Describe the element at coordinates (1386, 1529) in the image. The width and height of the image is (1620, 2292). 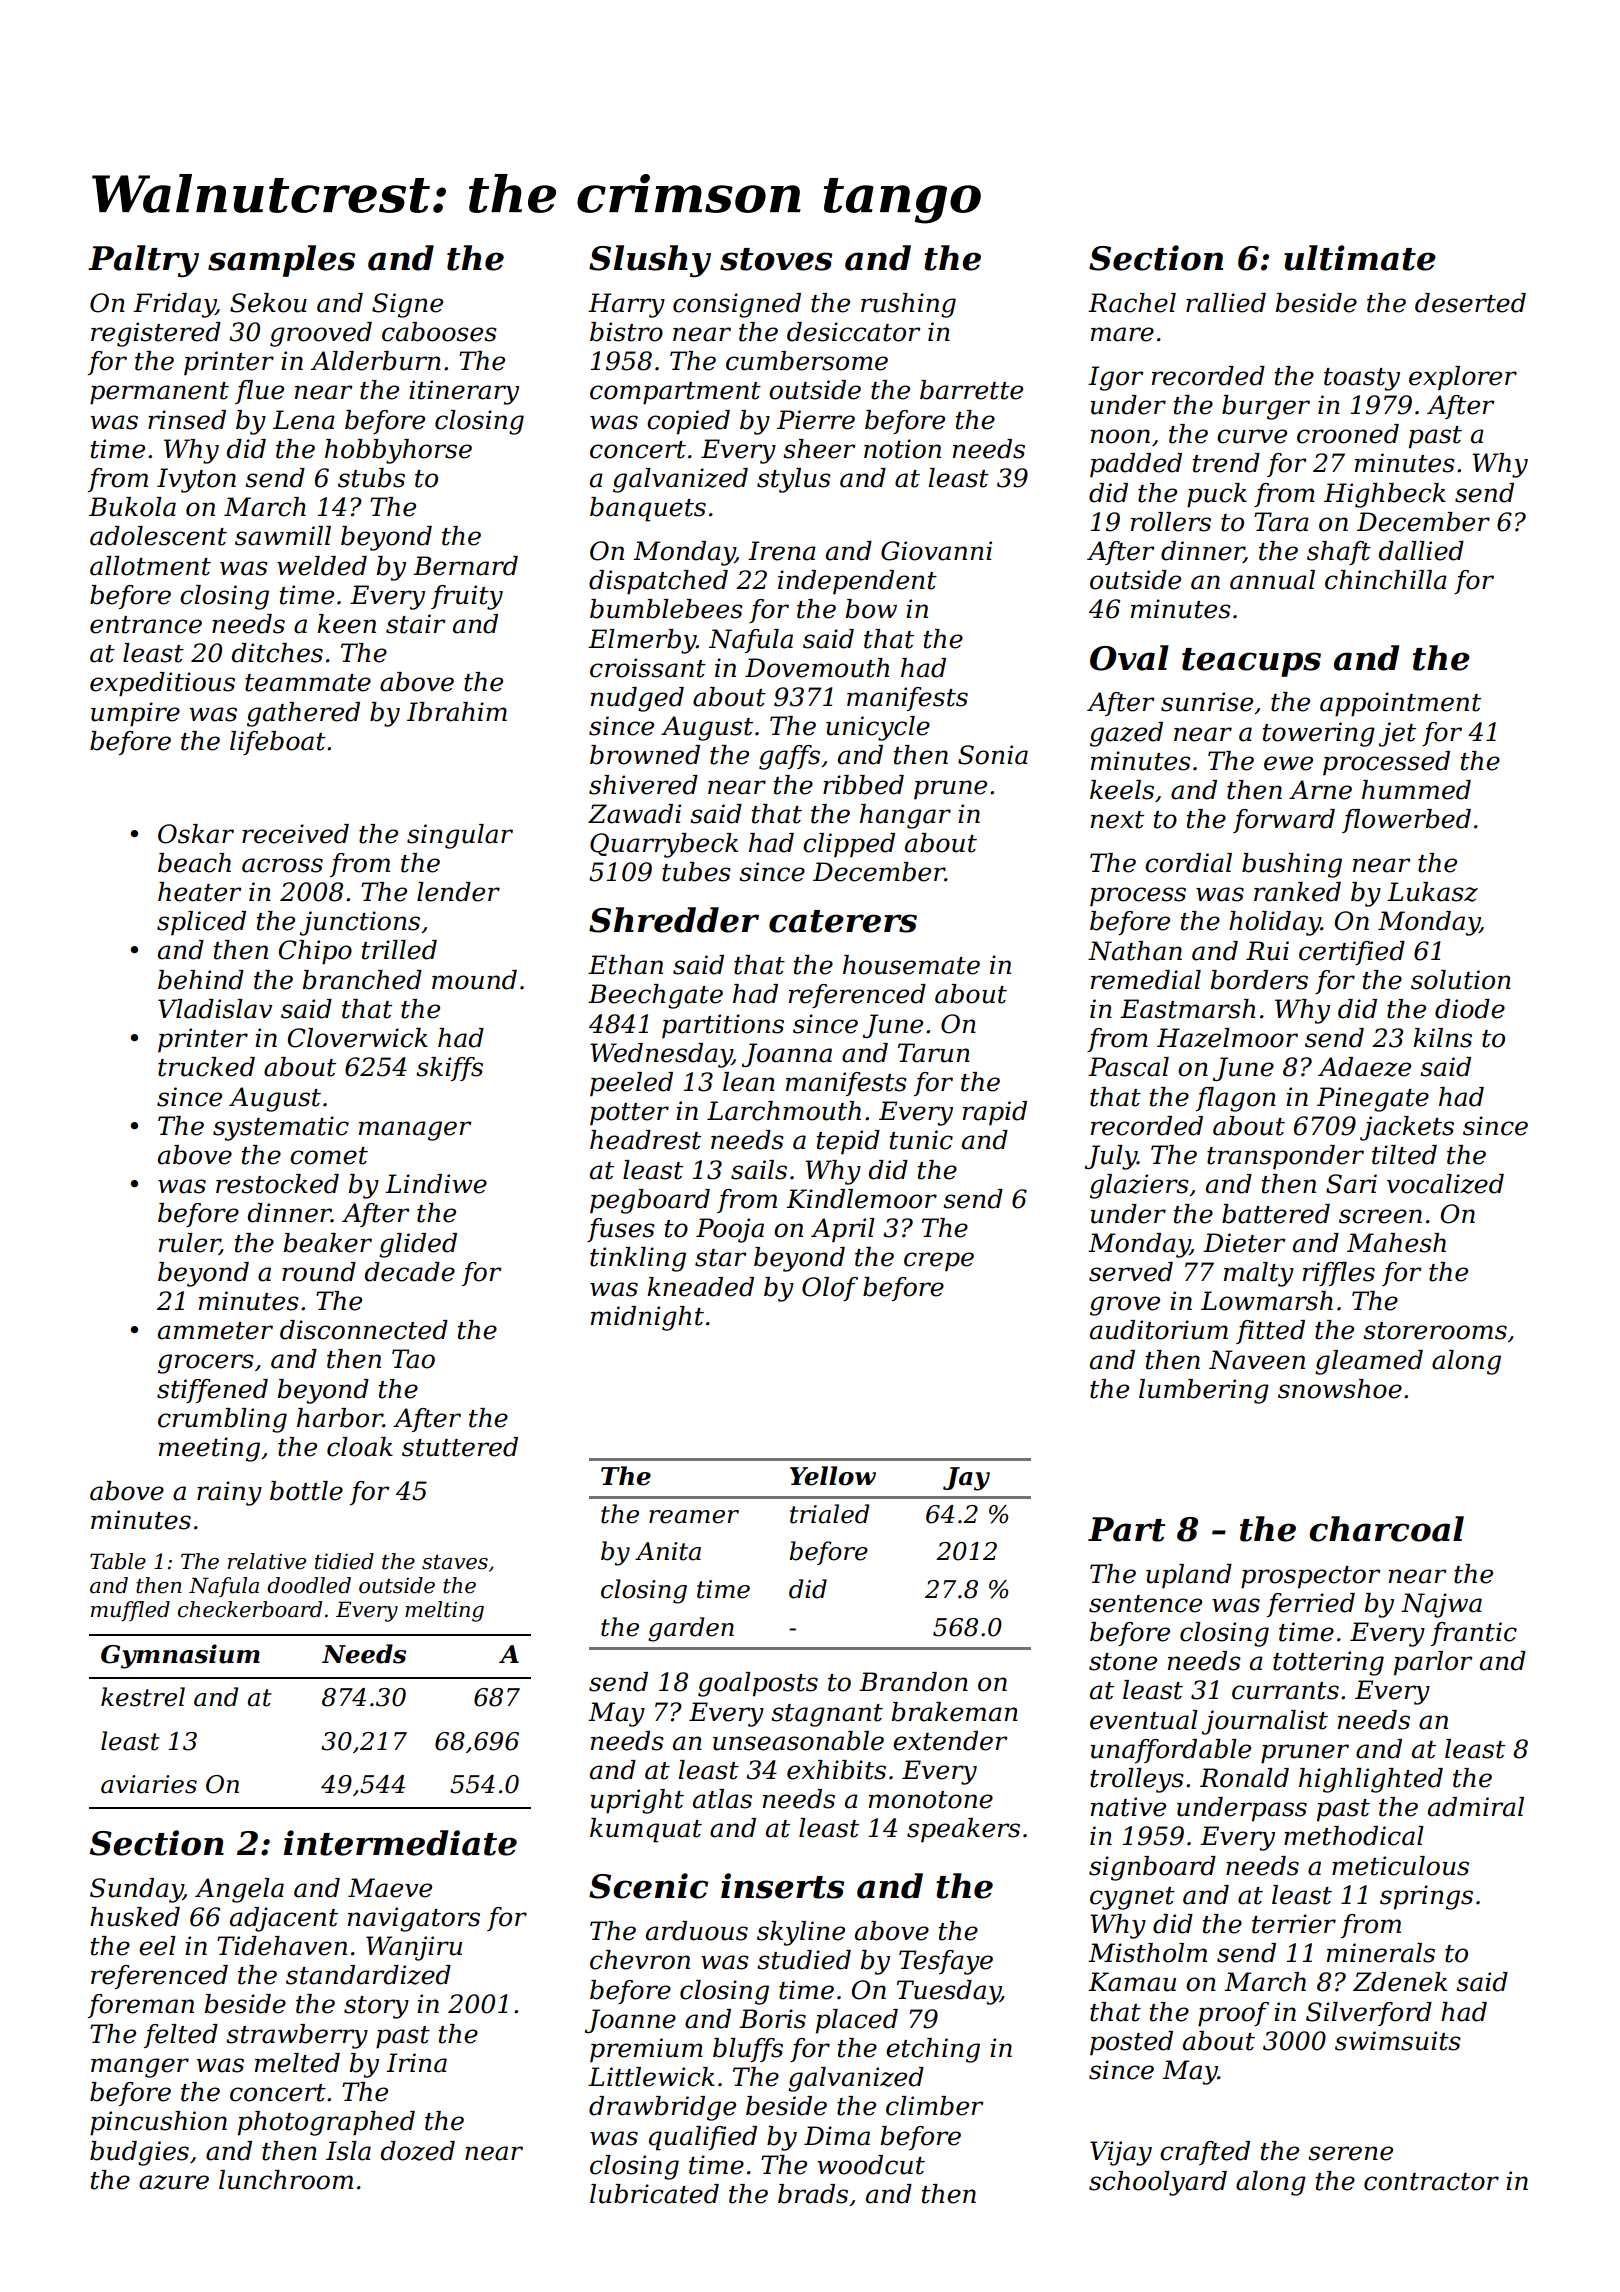
I see `charcoal` at that location.
